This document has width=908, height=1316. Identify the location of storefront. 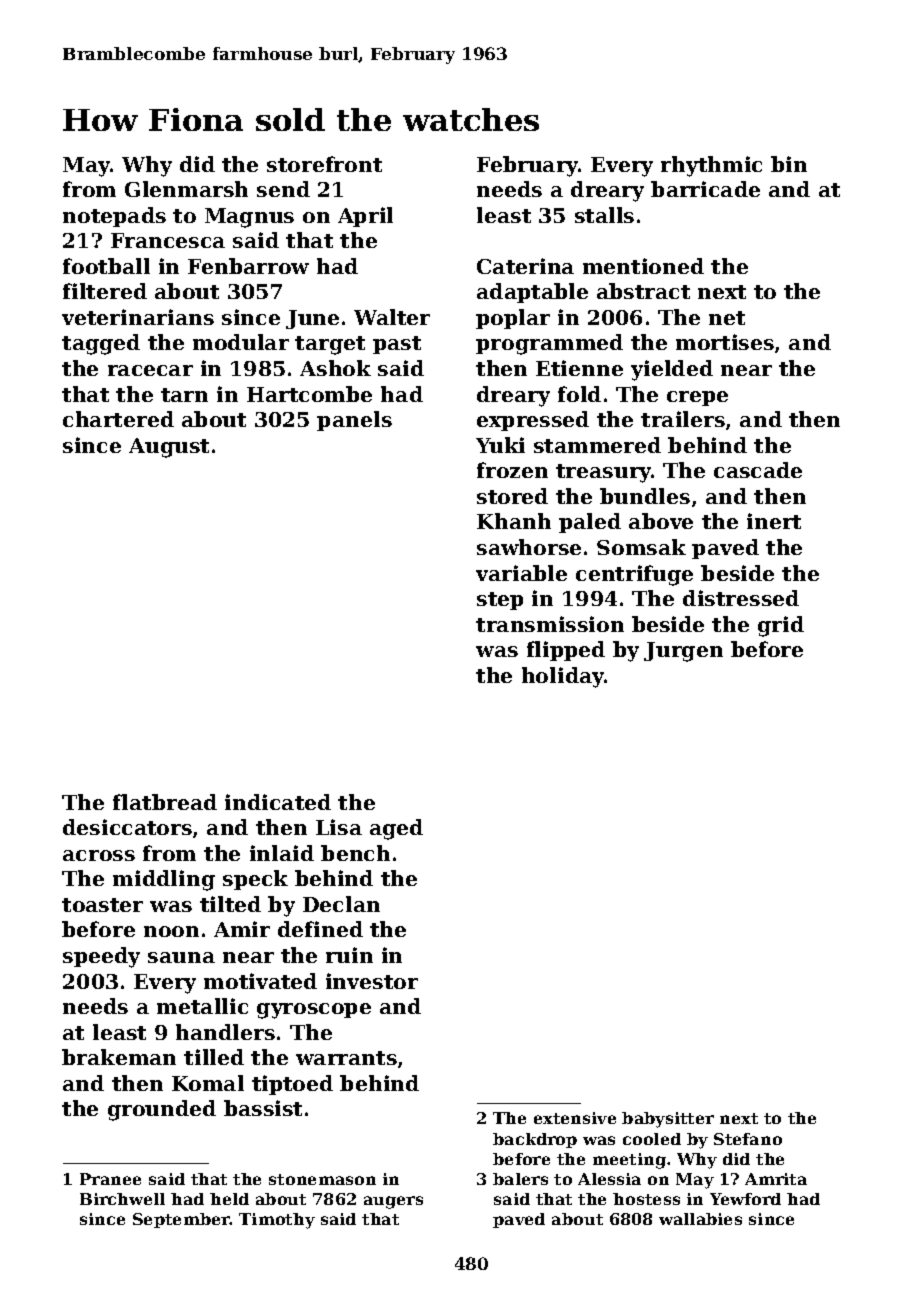
(324, 164).
